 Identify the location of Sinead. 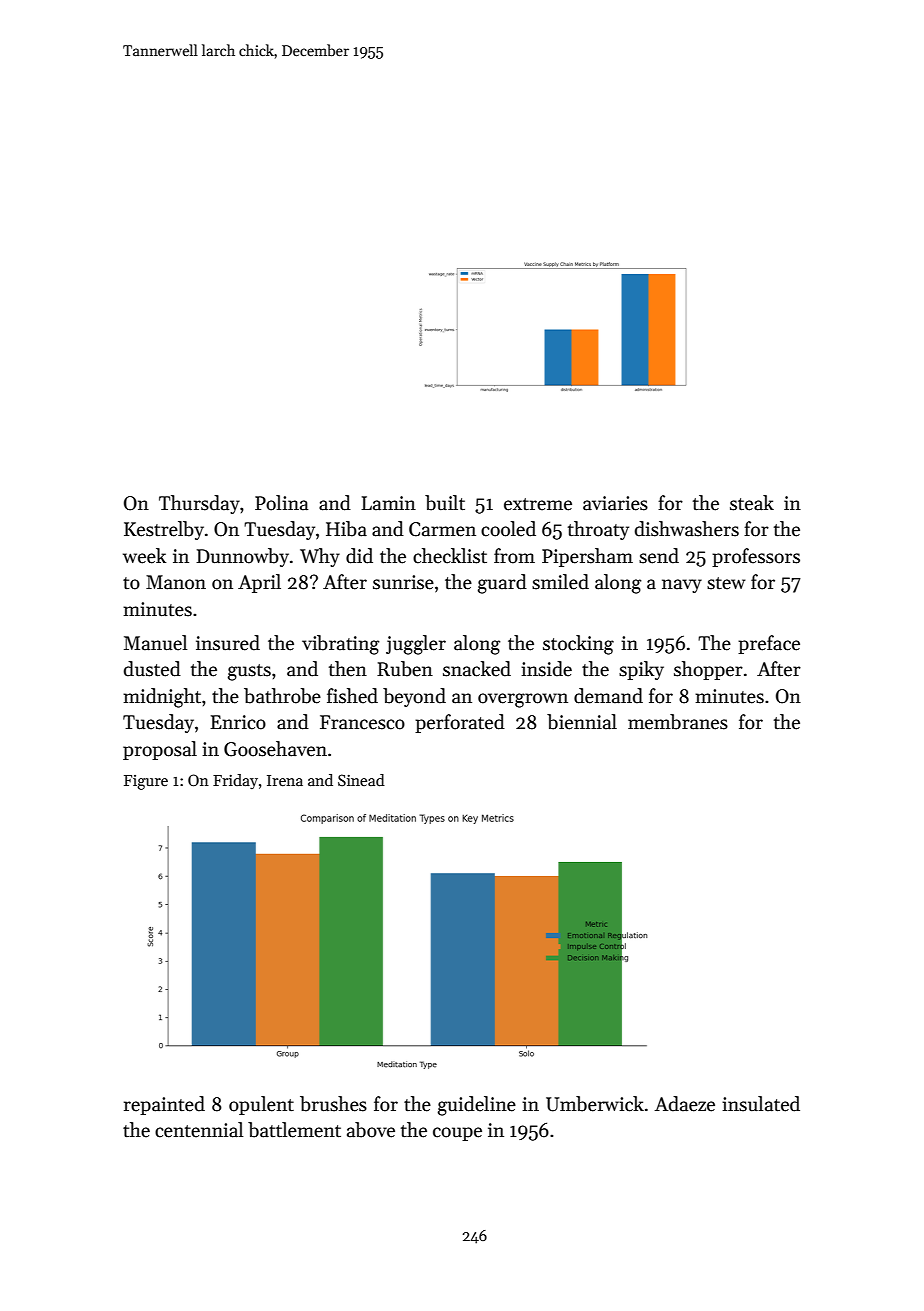
(361, 780).
